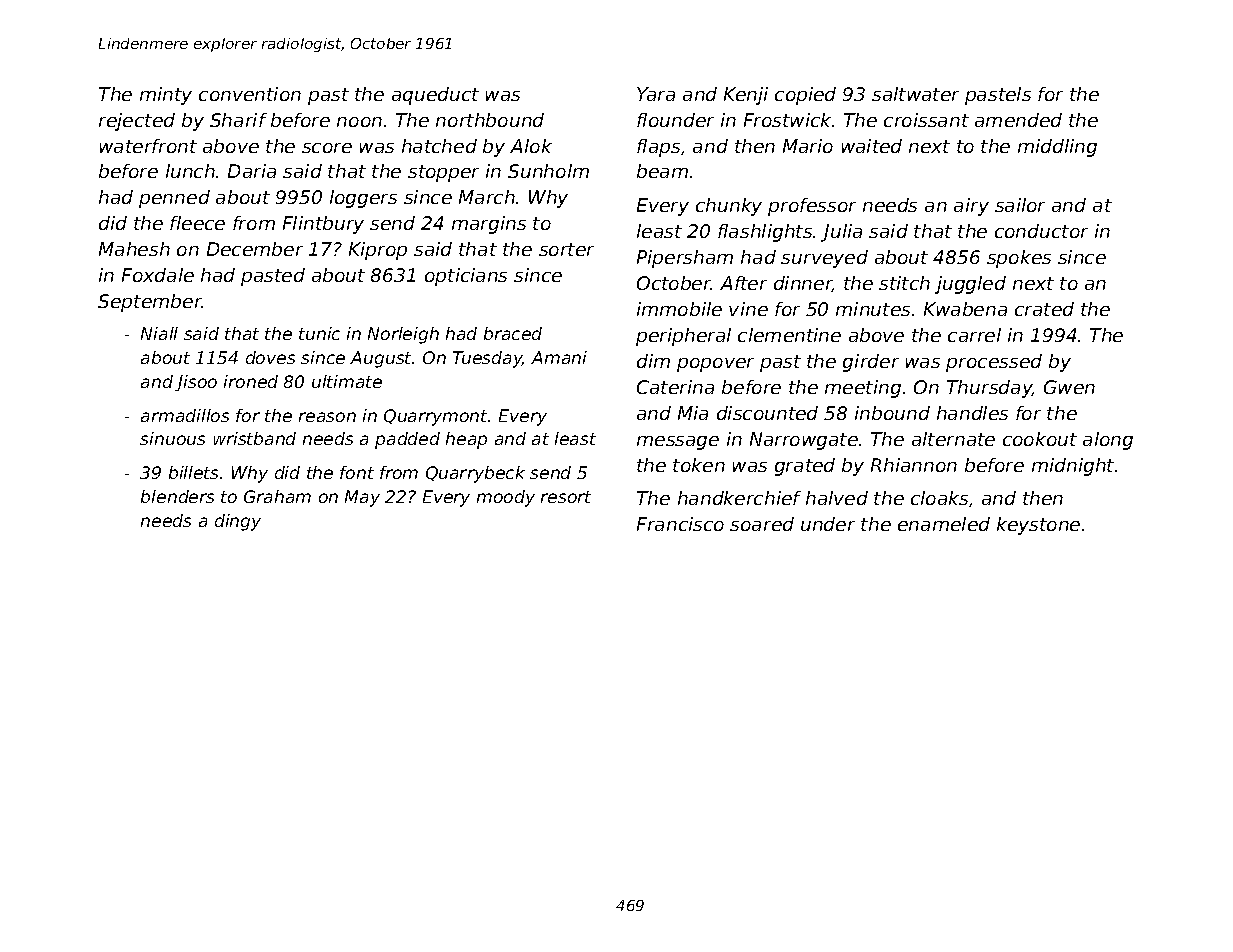 The image size is (1233, 952). What do you see at coordinates (939, 498) in the document?
I see `cloaks` at bounding box center [939, 498].
